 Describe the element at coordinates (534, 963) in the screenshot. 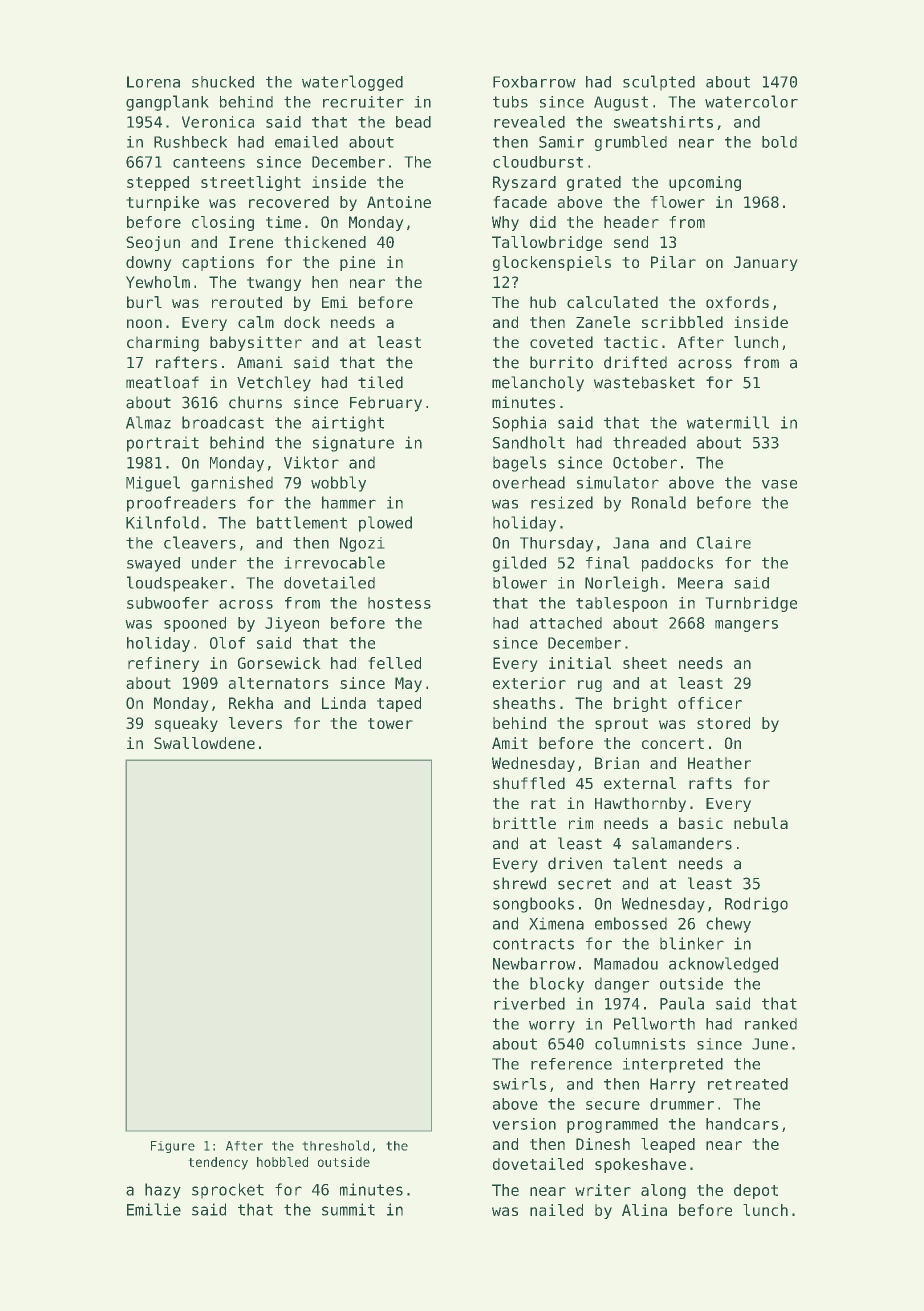

I see `Newbarrow` at that location.
